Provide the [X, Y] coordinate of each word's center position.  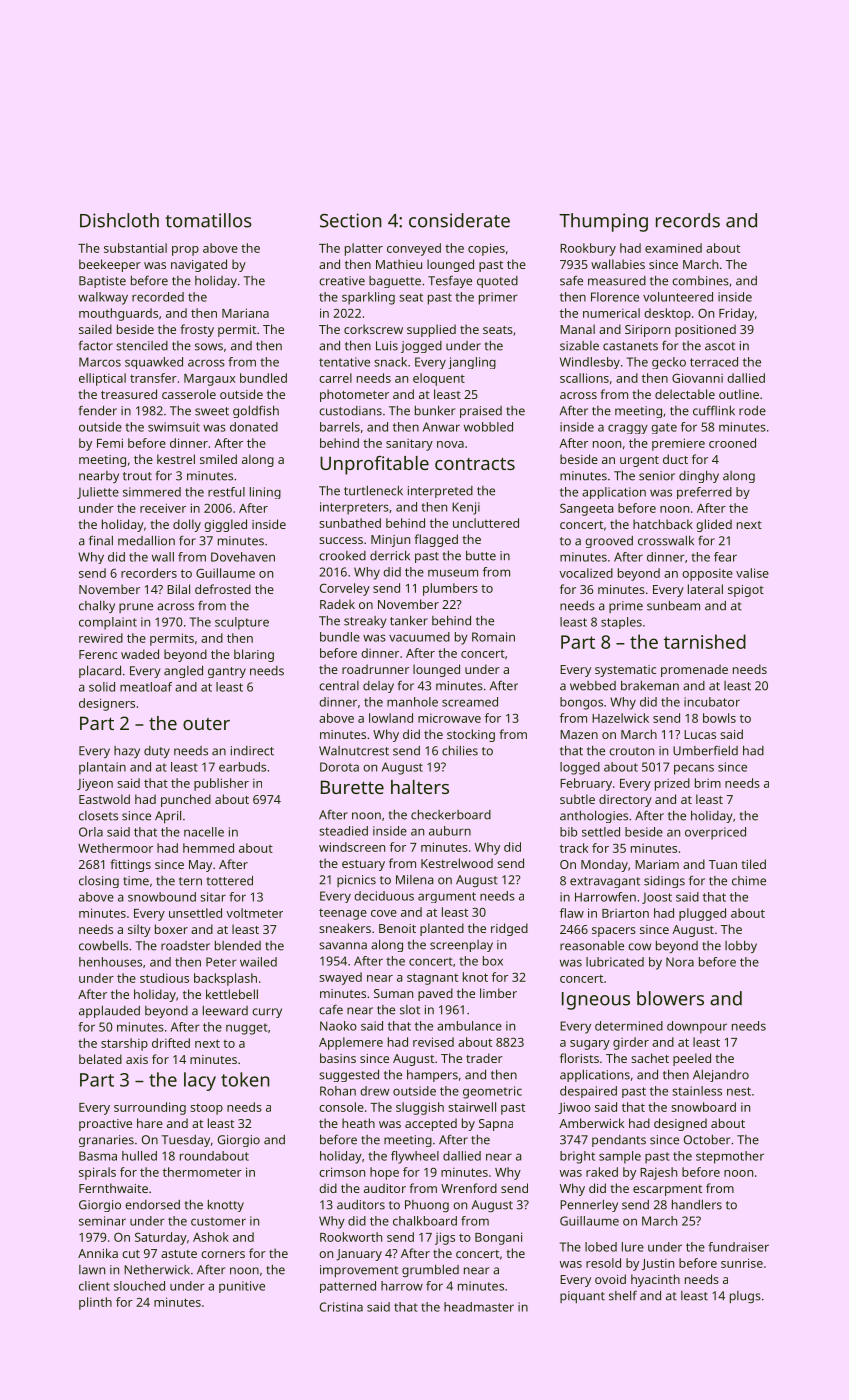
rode [752, 411]
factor [96, 345]
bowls [719, 718]
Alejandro [721, 1076]
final [101, 540]
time [136, 881]
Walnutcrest [354, 751]
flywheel [415, 1157]
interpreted [440, 492]
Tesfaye [450, 281]
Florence [615, 297]
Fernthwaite [113, 1188]
